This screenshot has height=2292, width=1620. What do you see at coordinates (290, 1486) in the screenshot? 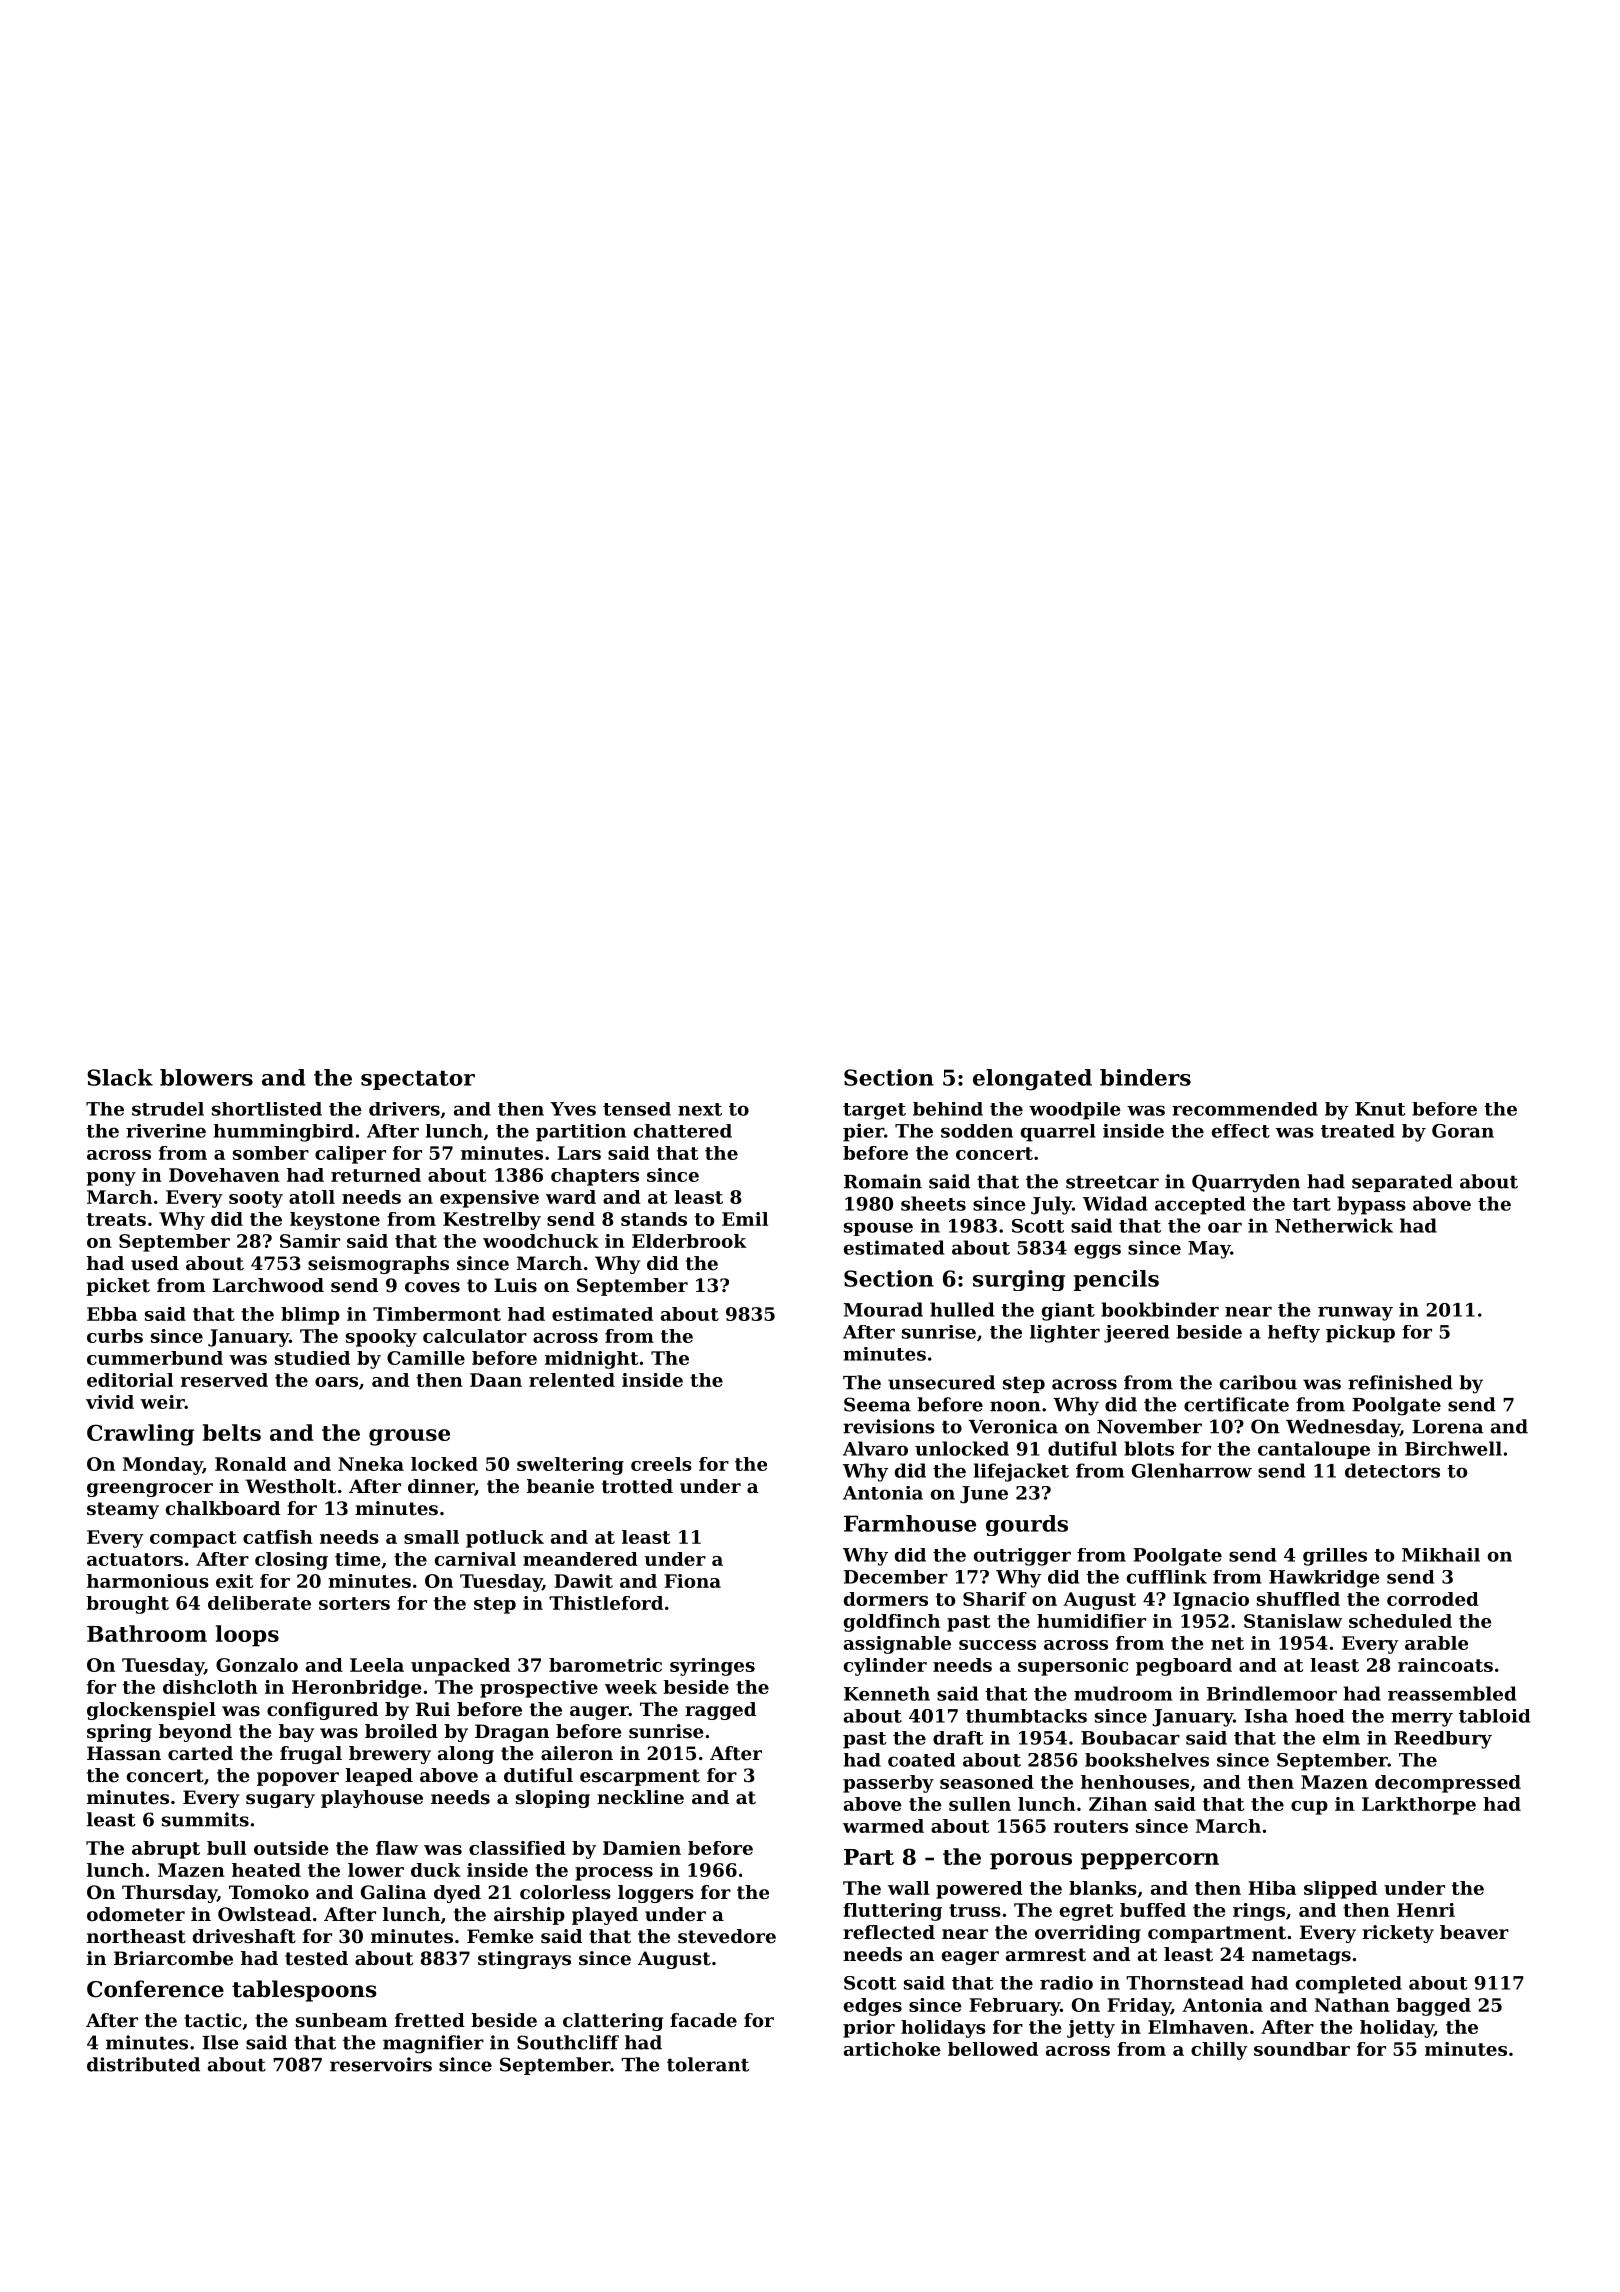
I see `Westholt` at bounding box center [290, 1486].
